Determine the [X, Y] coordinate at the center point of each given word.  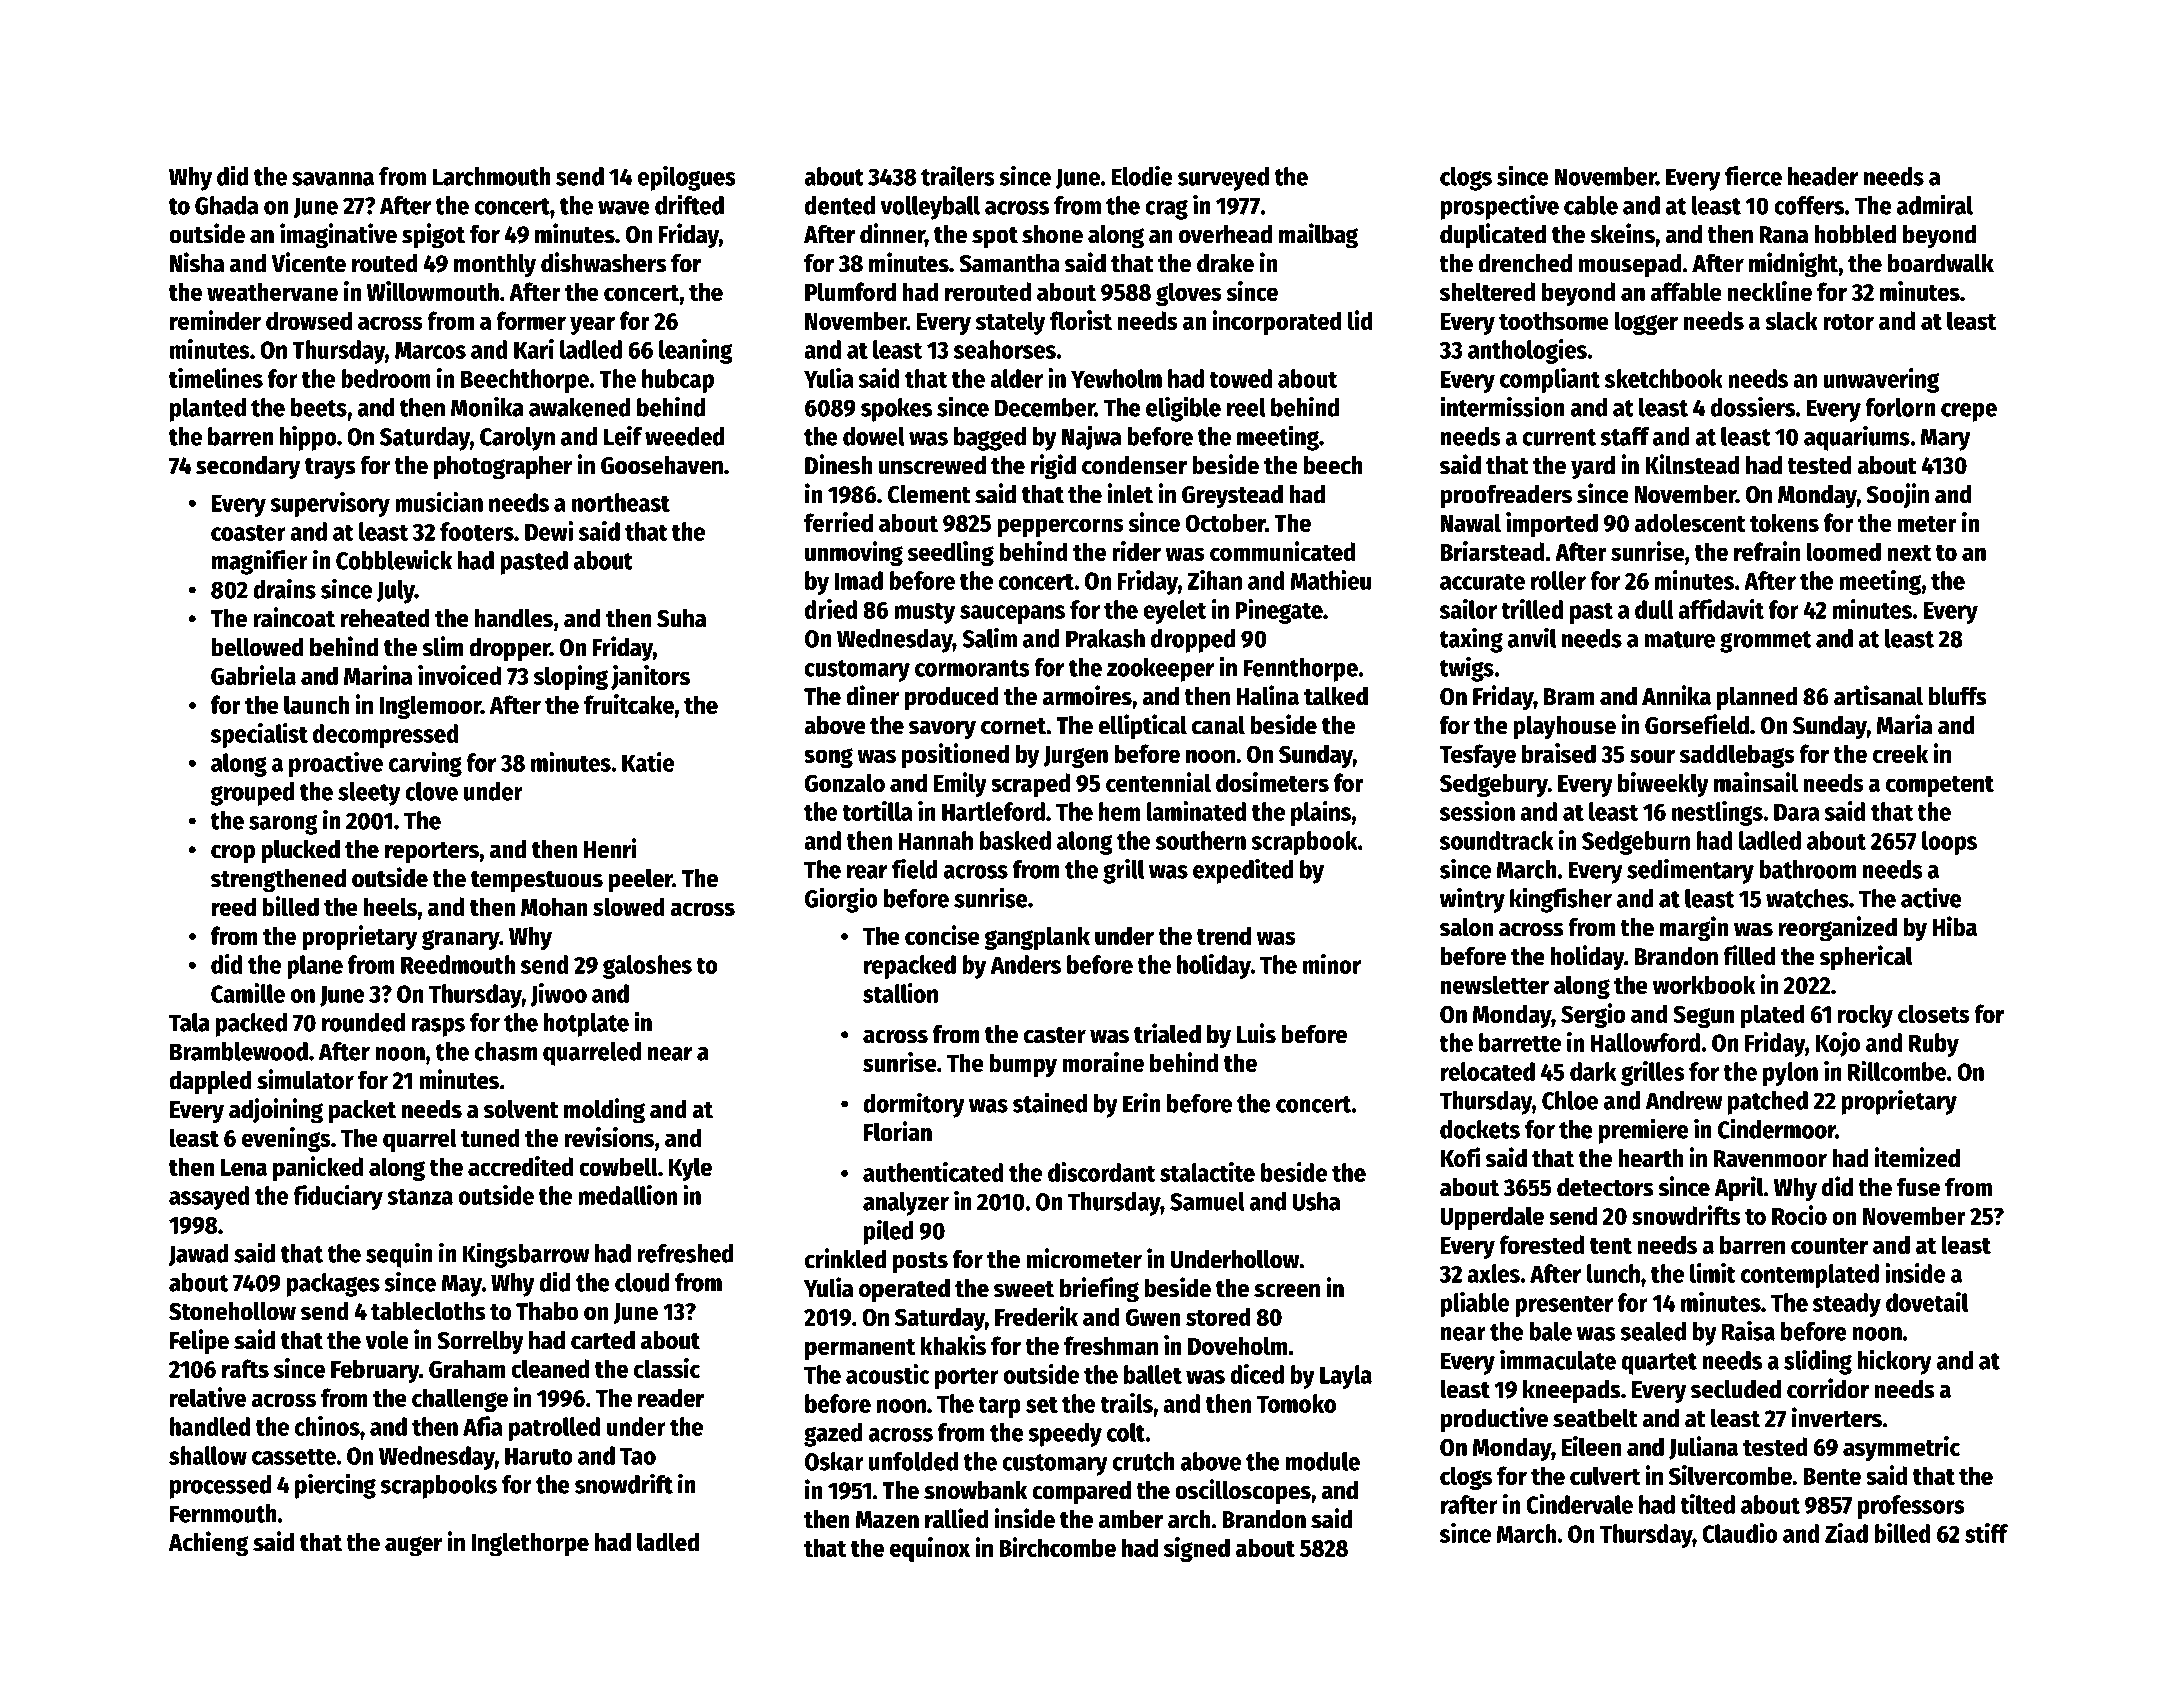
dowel [874, 436]
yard [1593, 468]
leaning [696, 351]
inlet [1130, 493]
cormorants [972, 668]
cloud [642, 1282]
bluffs [1958, 696]
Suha [681, 618]
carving [425, 764]
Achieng [208, 1544]
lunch [1613, 1273]
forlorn [1900, 407]
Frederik [1036, 1316]
